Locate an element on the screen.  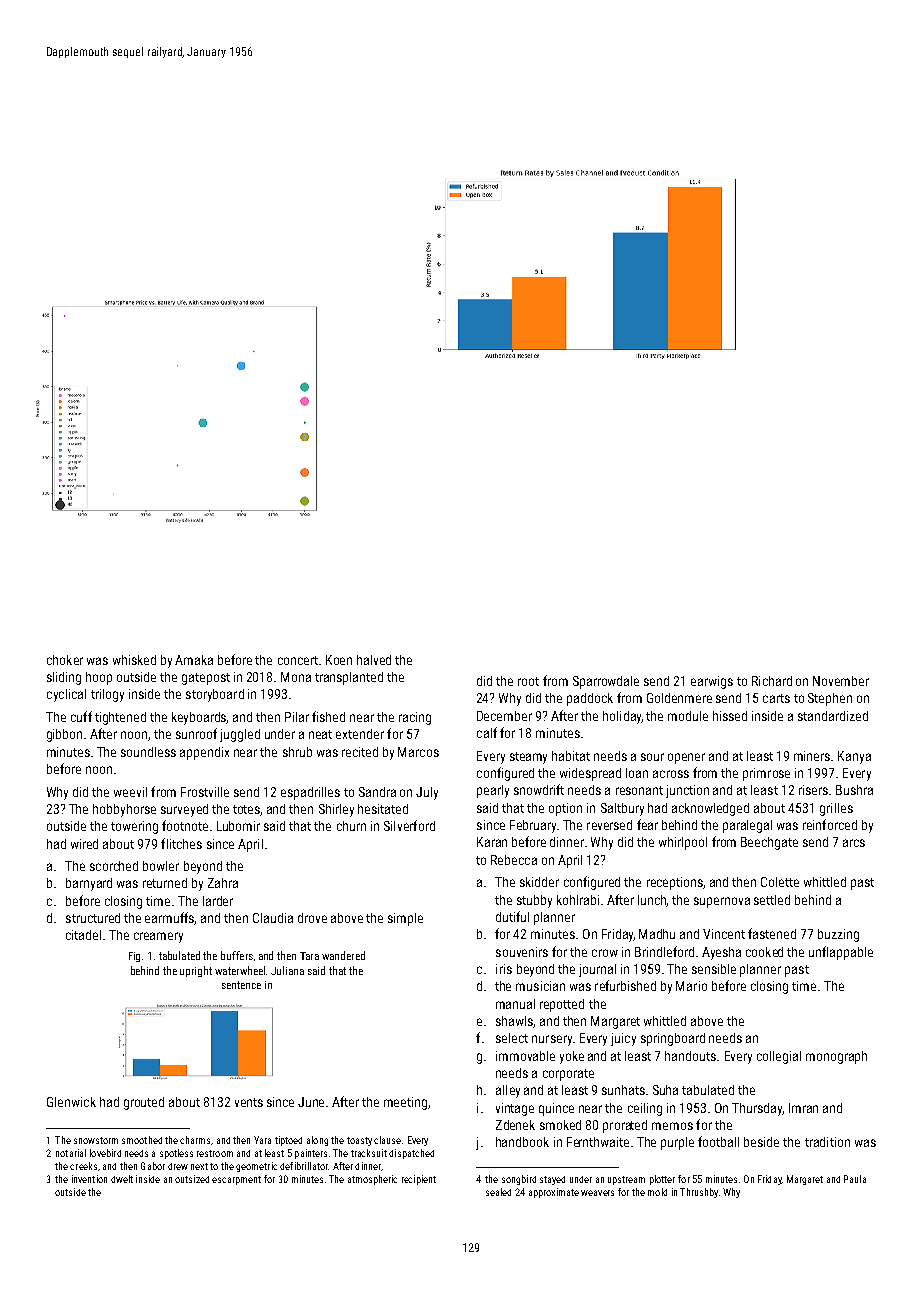
Kanya is located at coordinates (854, 757).
